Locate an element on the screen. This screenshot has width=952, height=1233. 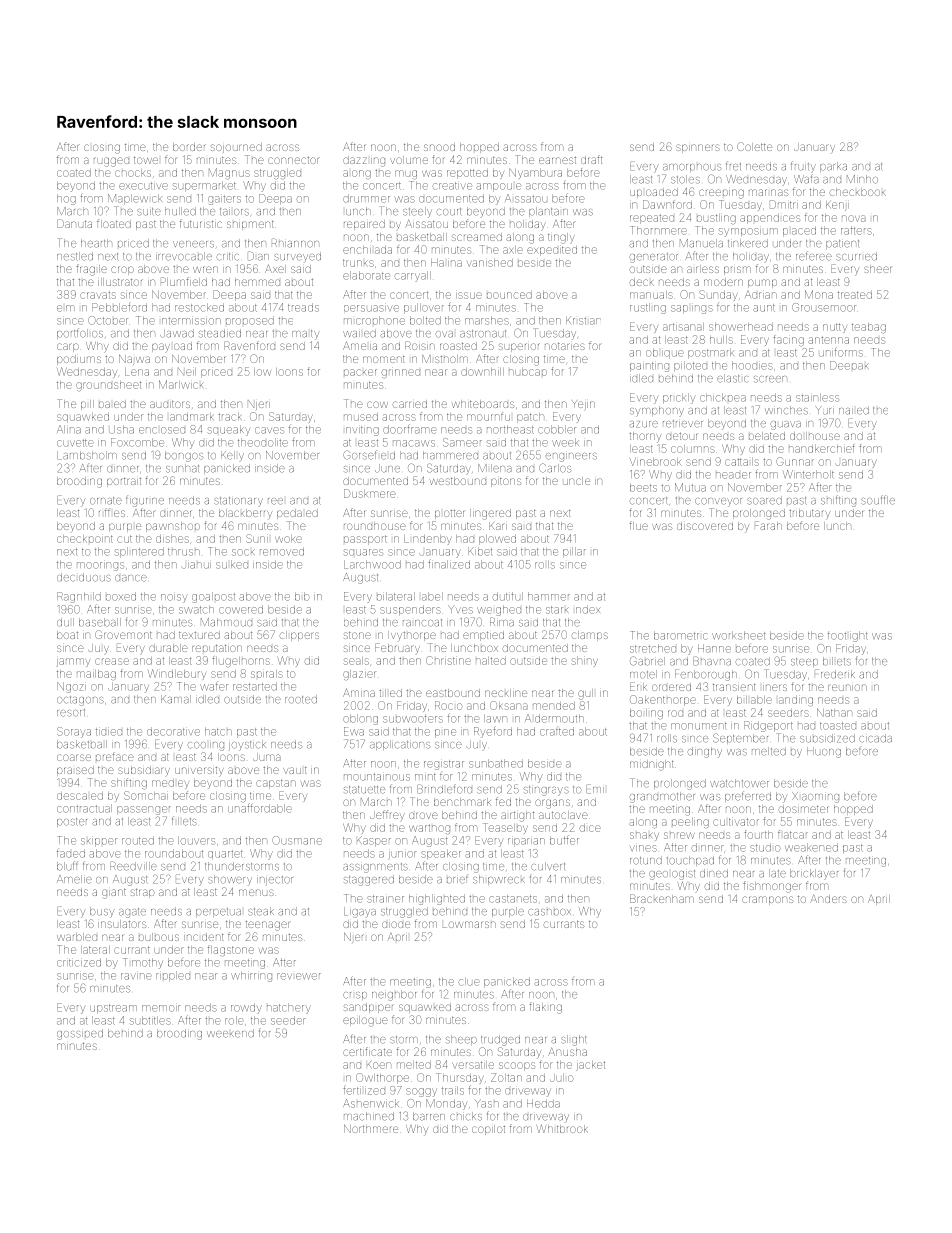
certificate is located at coordinates (367, 1051).
